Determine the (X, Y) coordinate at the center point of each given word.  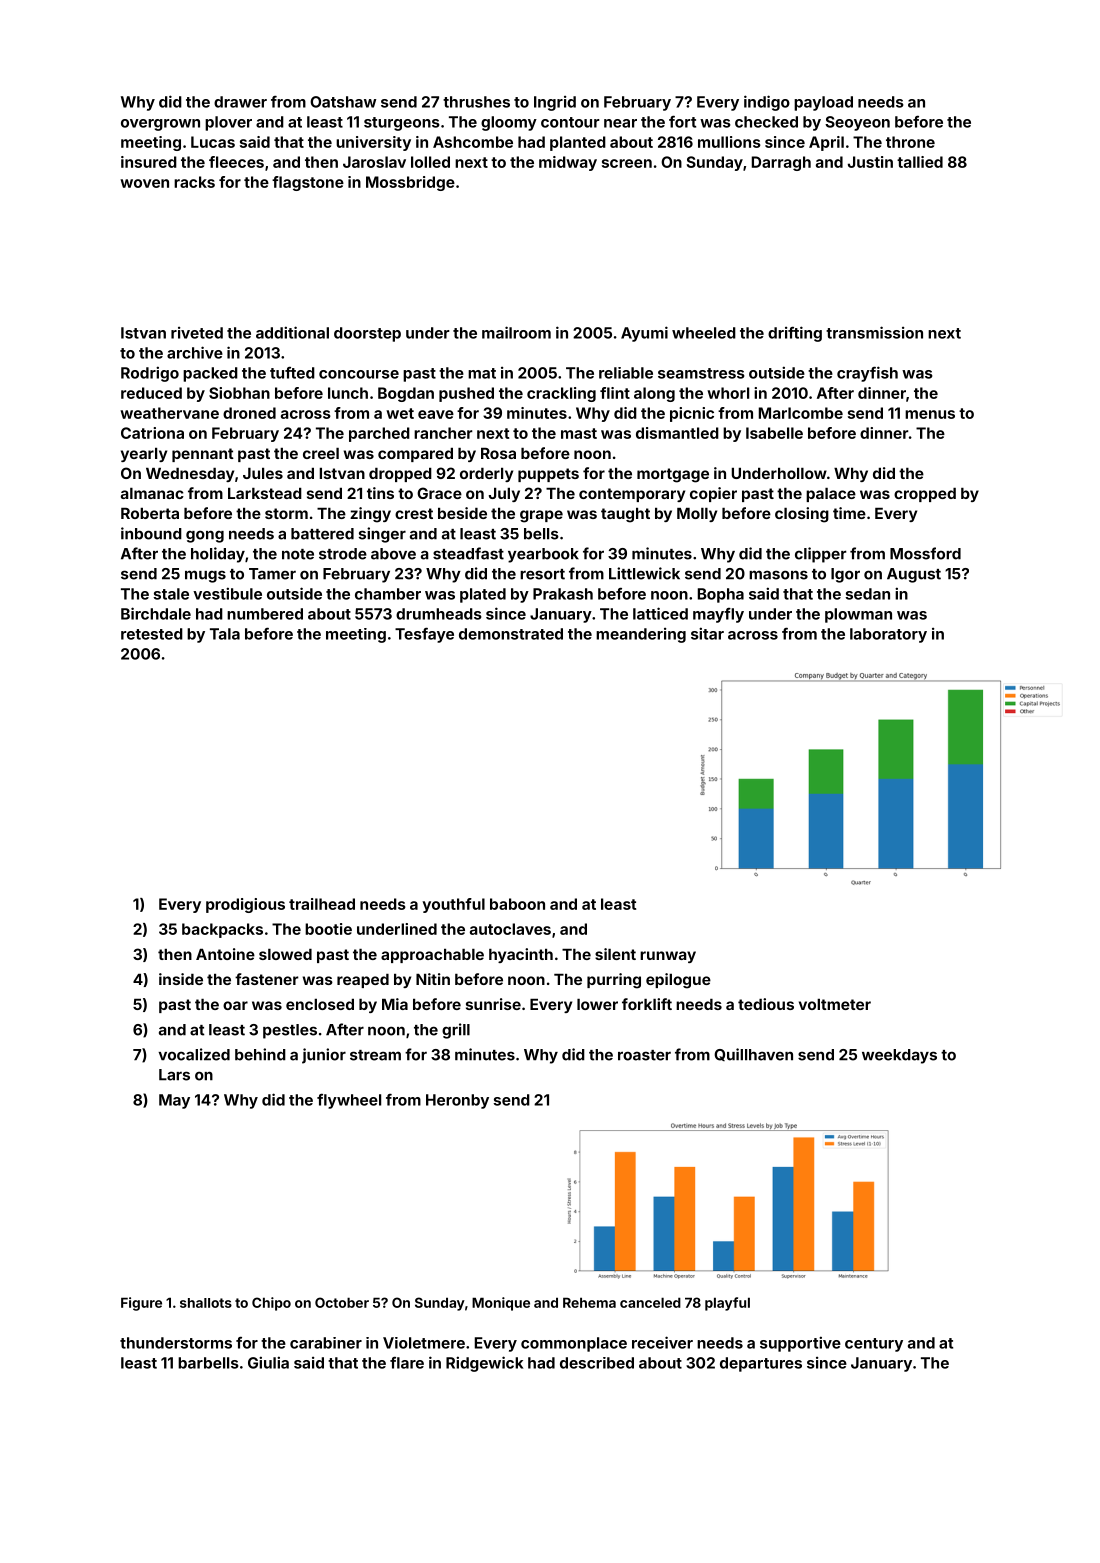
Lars (174, 1075)
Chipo (271, 1304)
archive (195, 352)
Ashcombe (473, 142)
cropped (925, 495)
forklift (647, 1004)
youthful (453, 905)
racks (194, 182)
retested (152, 634)
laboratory (888, 635)
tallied (920, 162)
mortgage (673, 475)
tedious (766, 1004)
